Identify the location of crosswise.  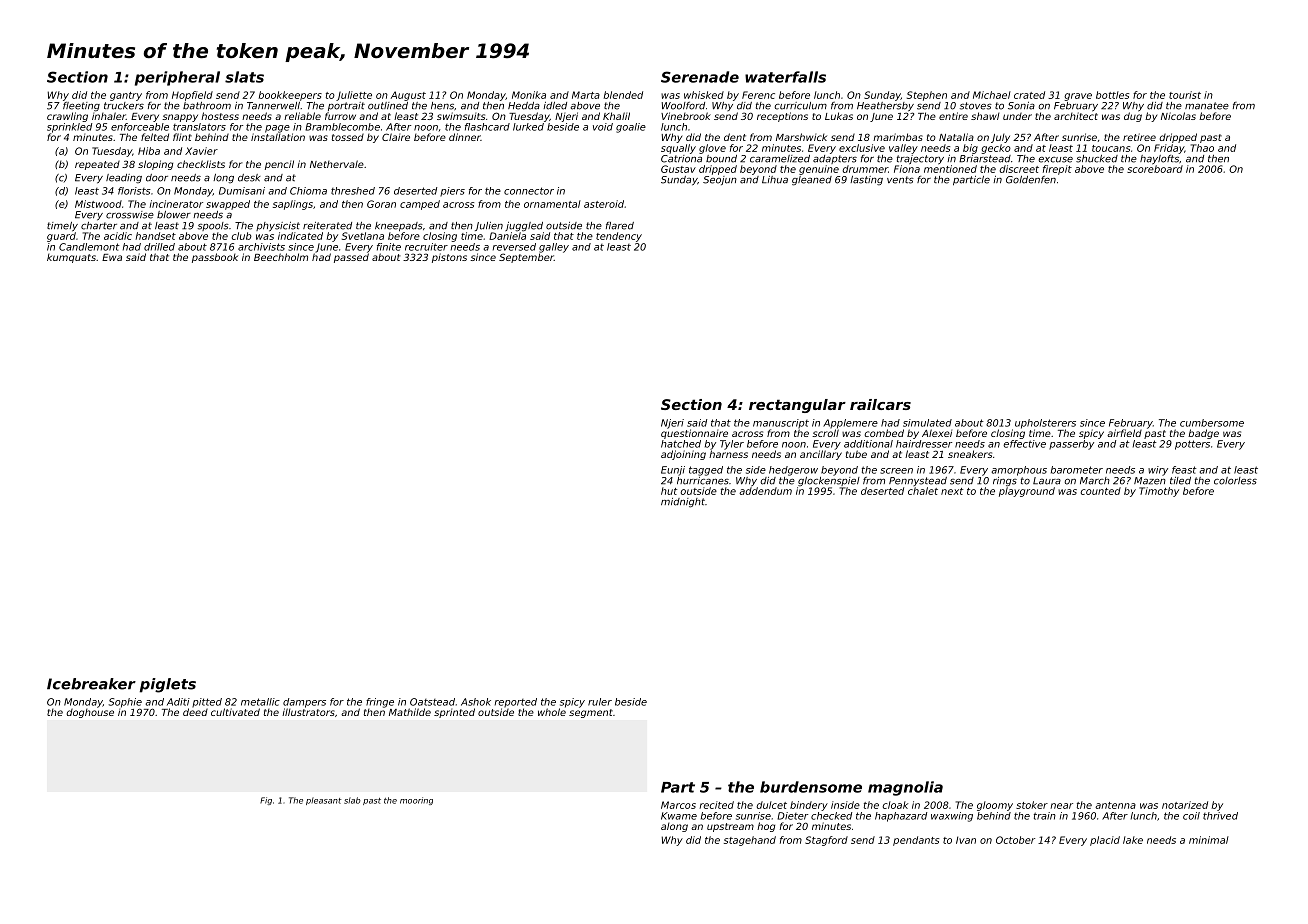
(130, 215).
